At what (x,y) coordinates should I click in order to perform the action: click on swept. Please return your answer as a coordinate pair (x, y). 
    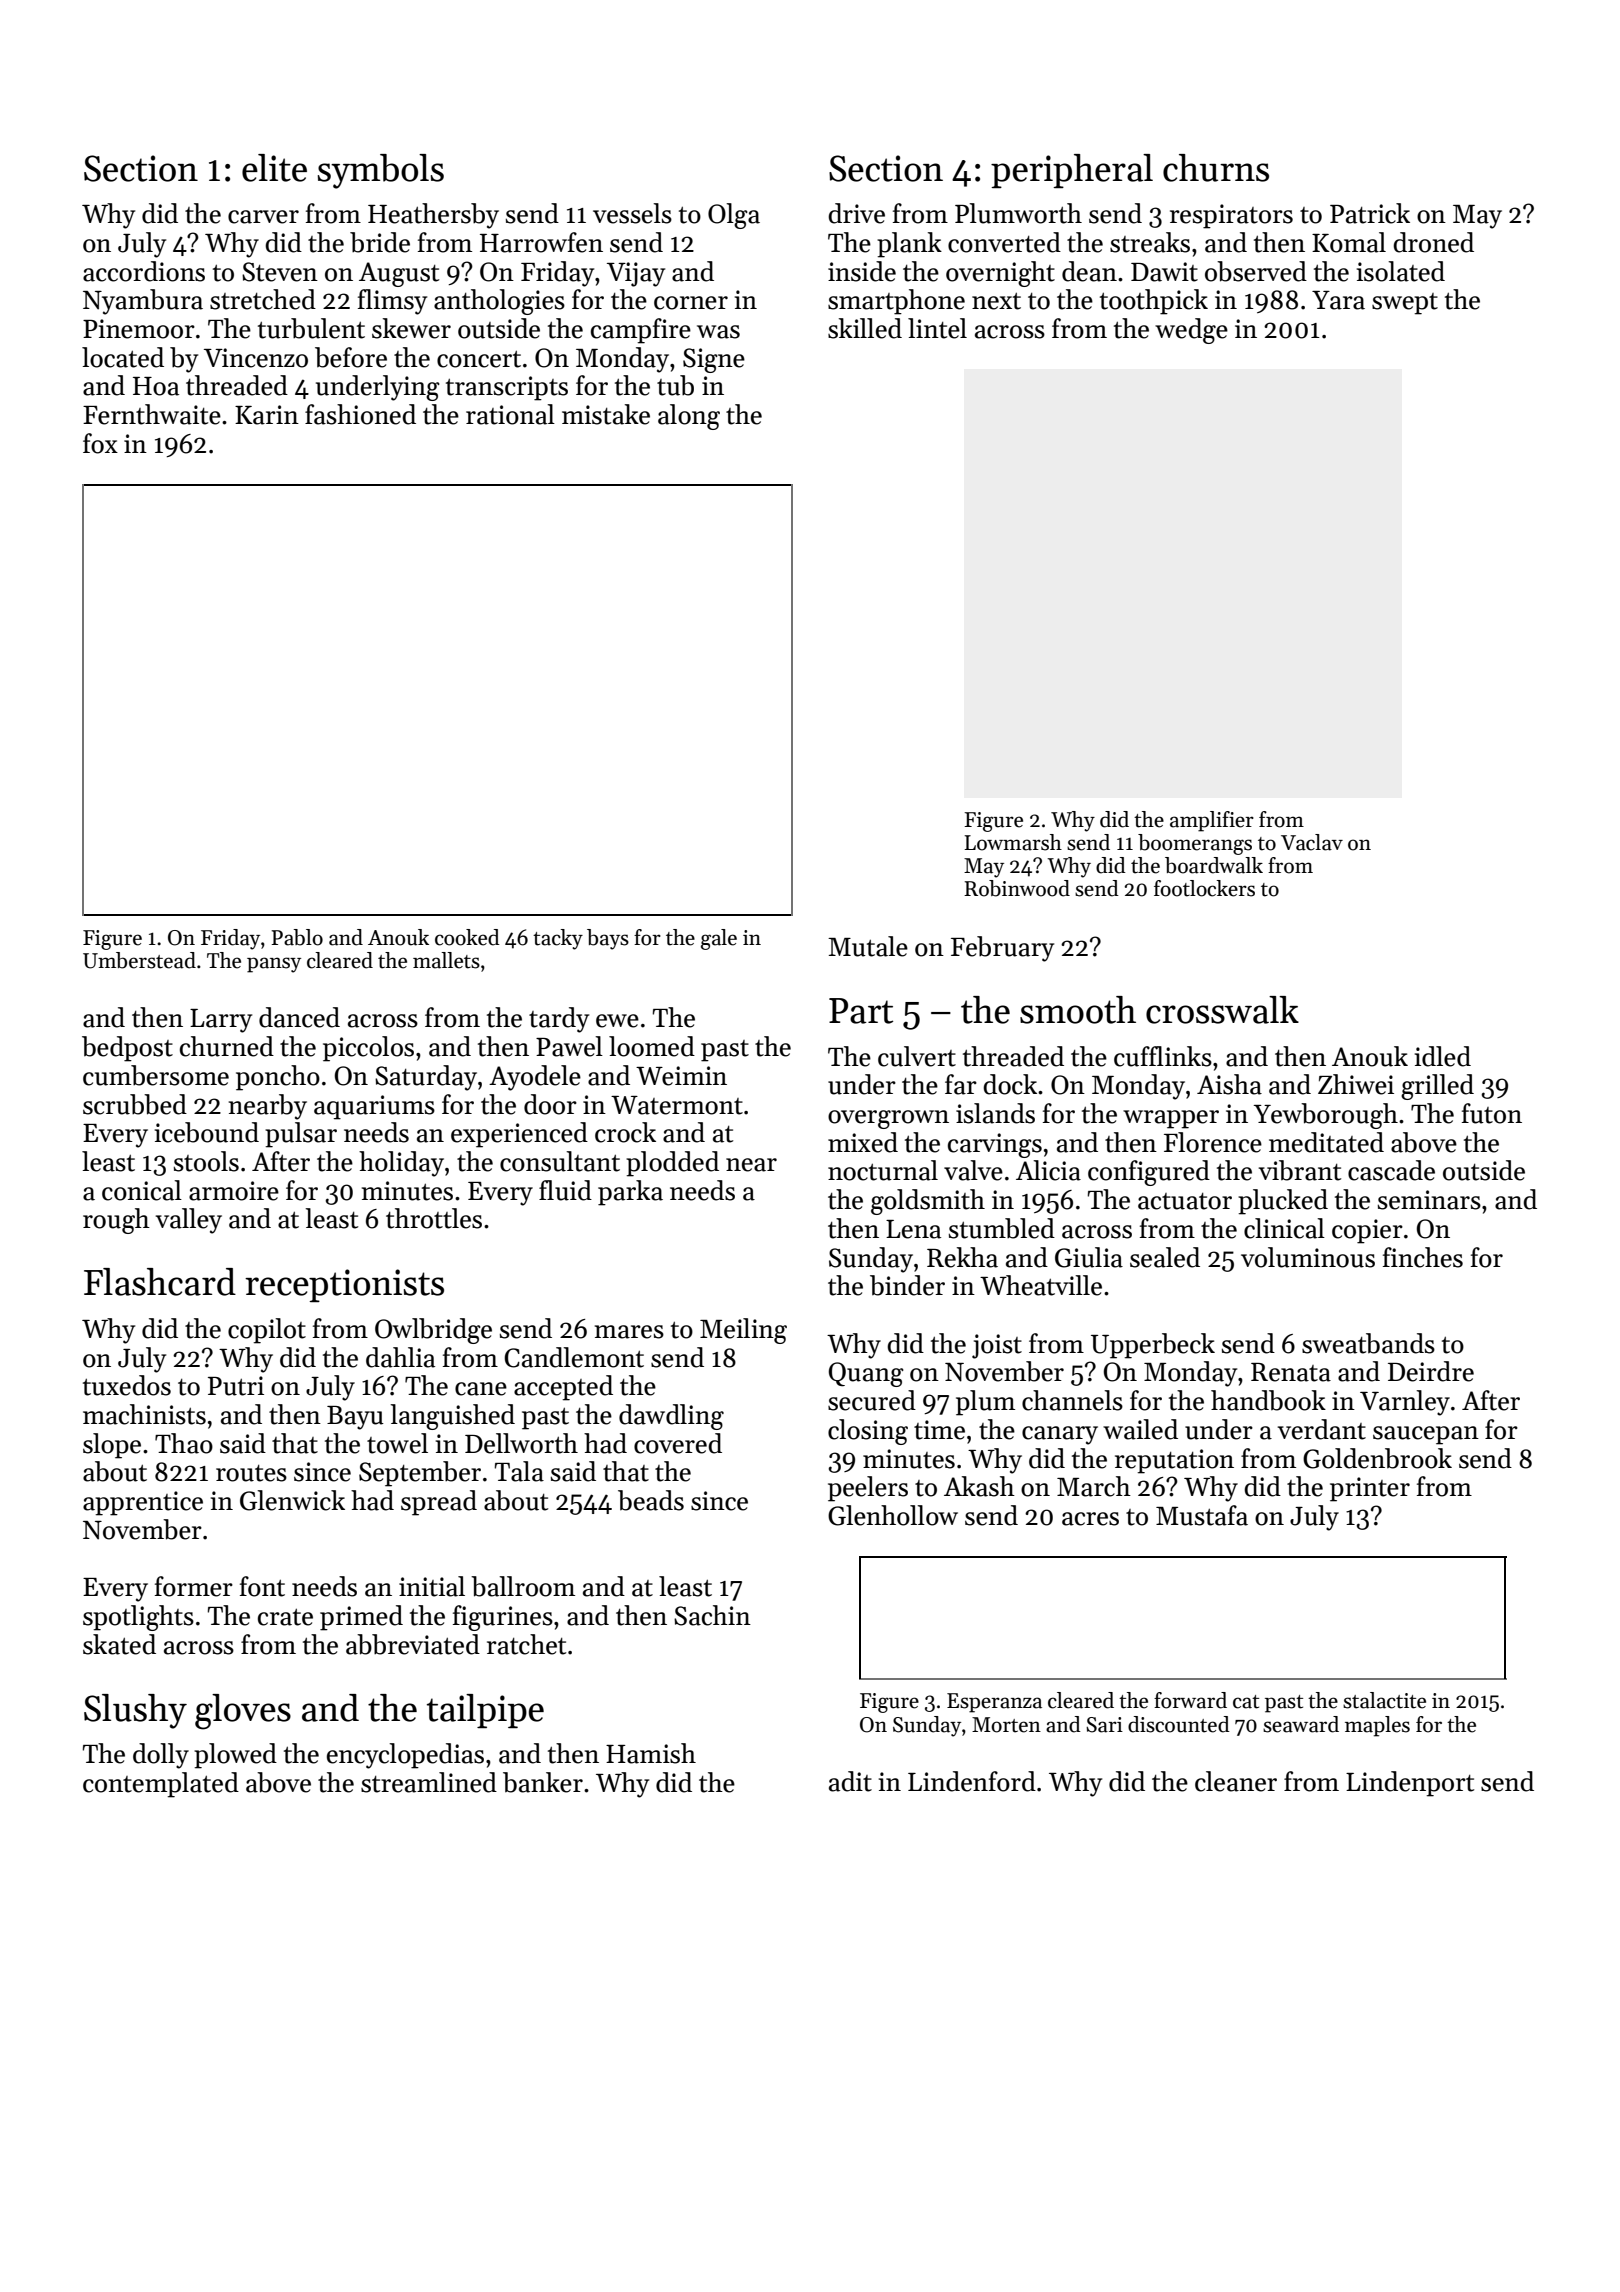
    Looking at the image, I should click on (1405, 304).
